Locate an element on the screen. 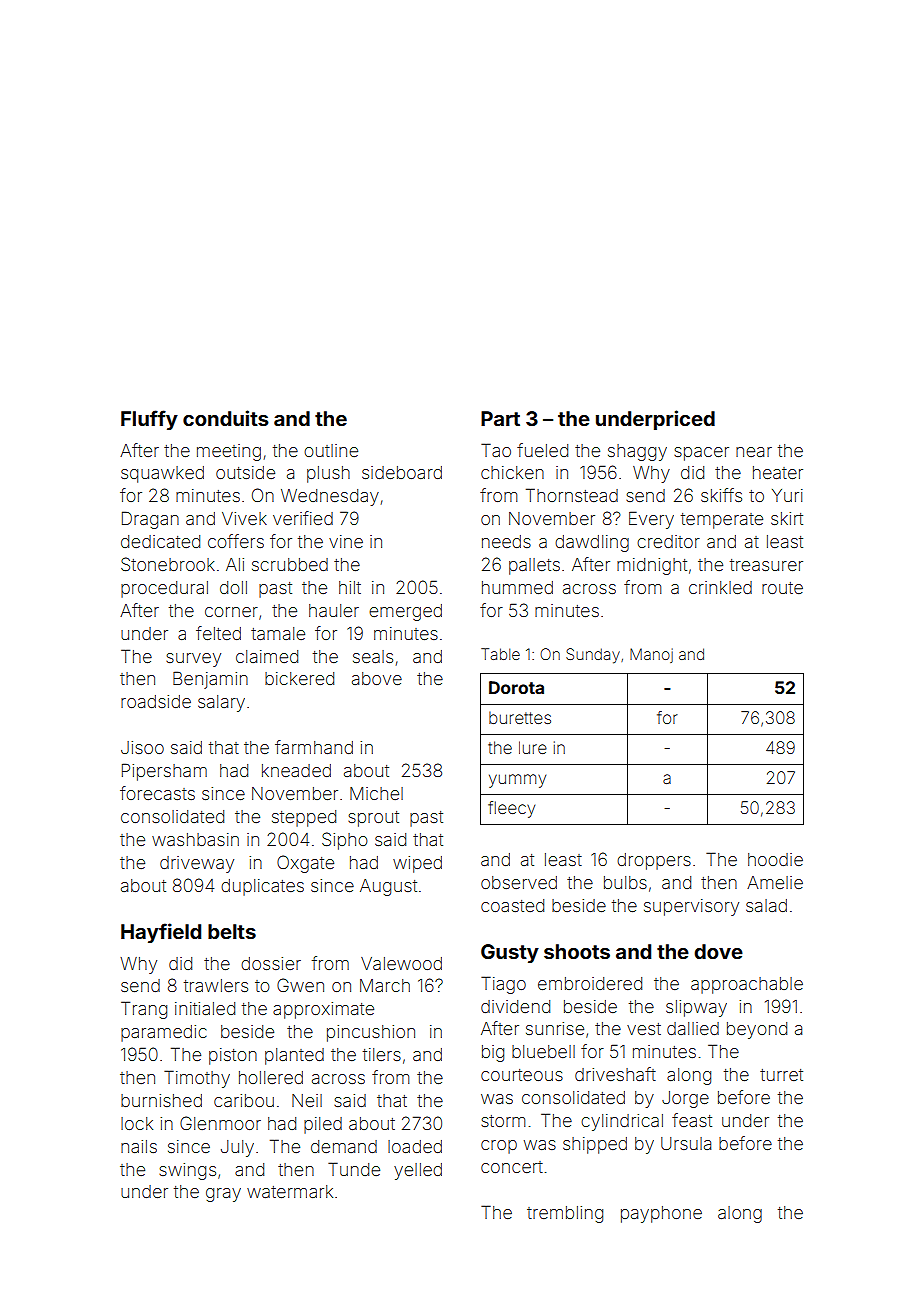 The height and width of the screenshot is (1311, 924). gray is located at coordinates (223, 1195).
